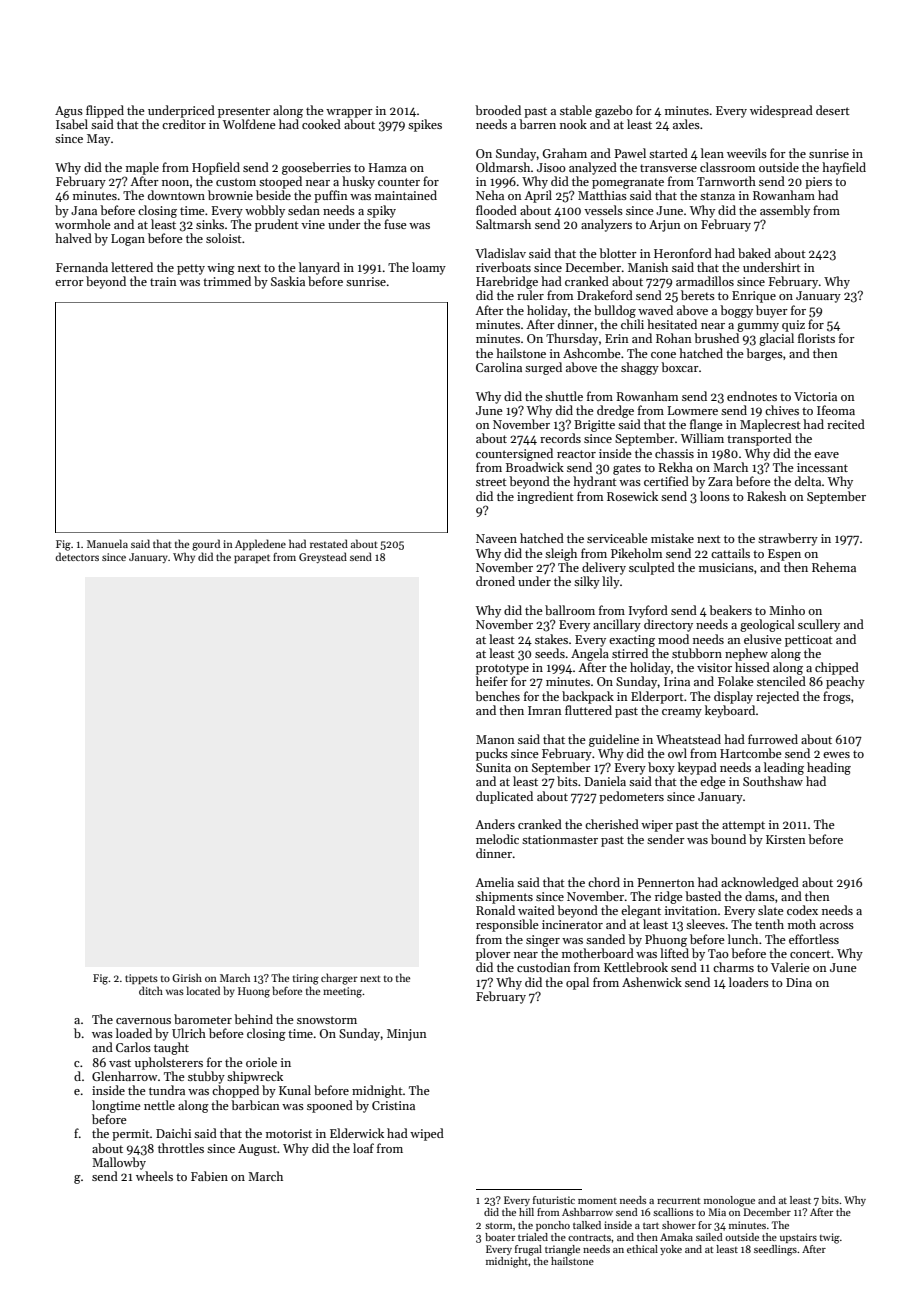 This page has height=1308, width=924. Describe the element at coordinates (206, 545) in the page. I see `gourd` at that location.
